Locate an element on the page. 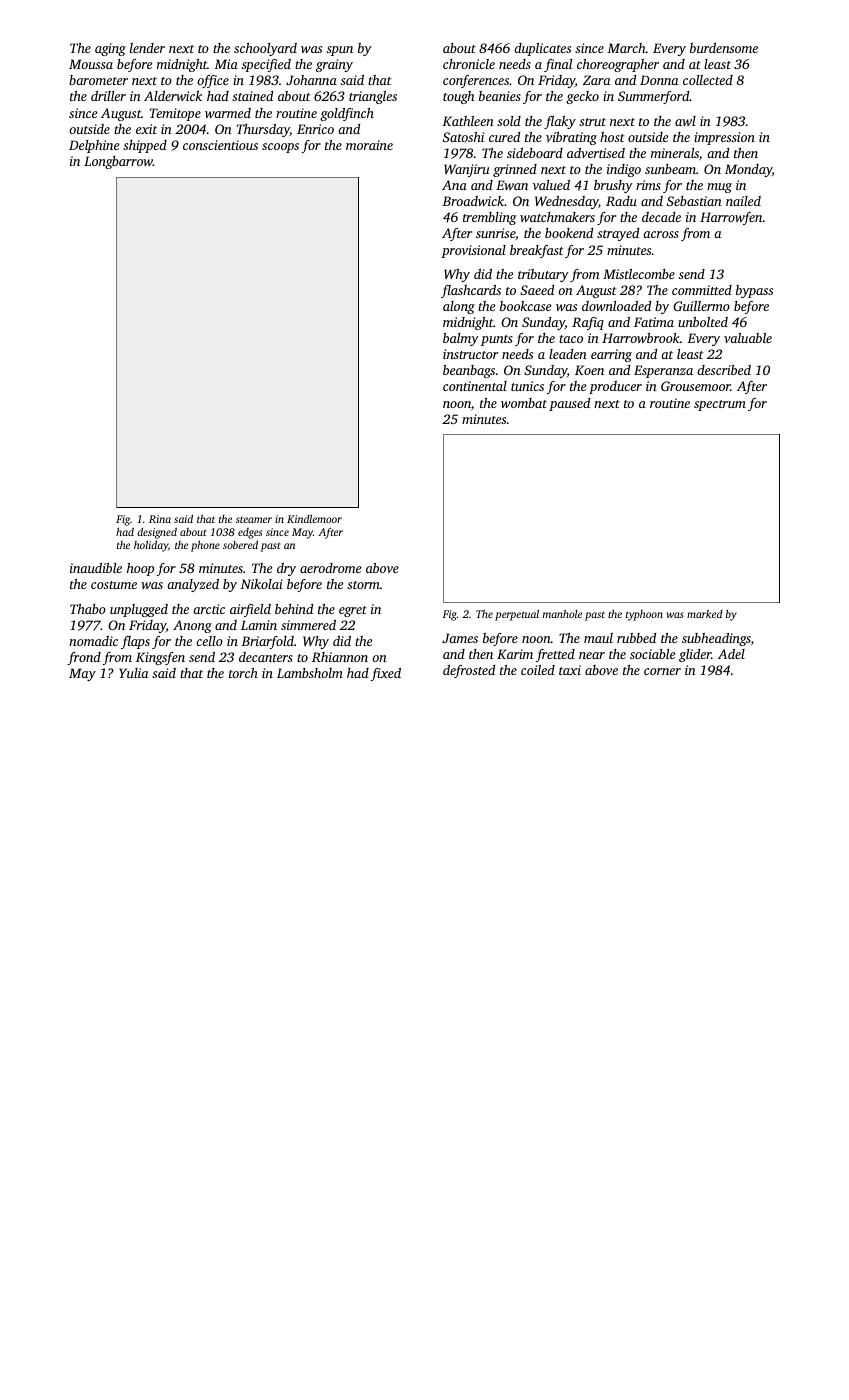  duplicates is located at coordinates (542, 49).
